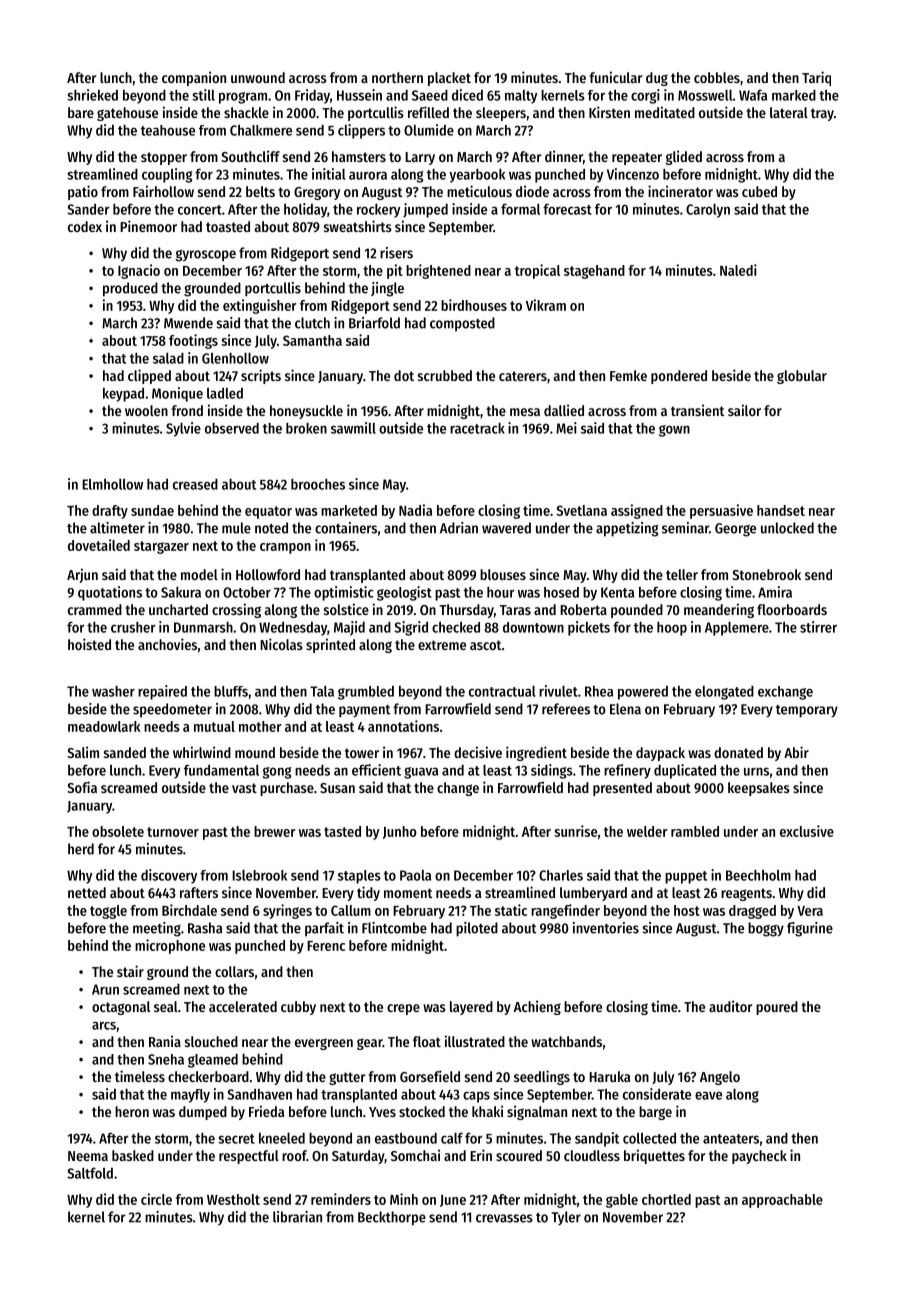 This screenshot has height=1316, width=908. Describe the element at coordinates (326, 946) in the screenshot. I see `Ferenc` at that location.
